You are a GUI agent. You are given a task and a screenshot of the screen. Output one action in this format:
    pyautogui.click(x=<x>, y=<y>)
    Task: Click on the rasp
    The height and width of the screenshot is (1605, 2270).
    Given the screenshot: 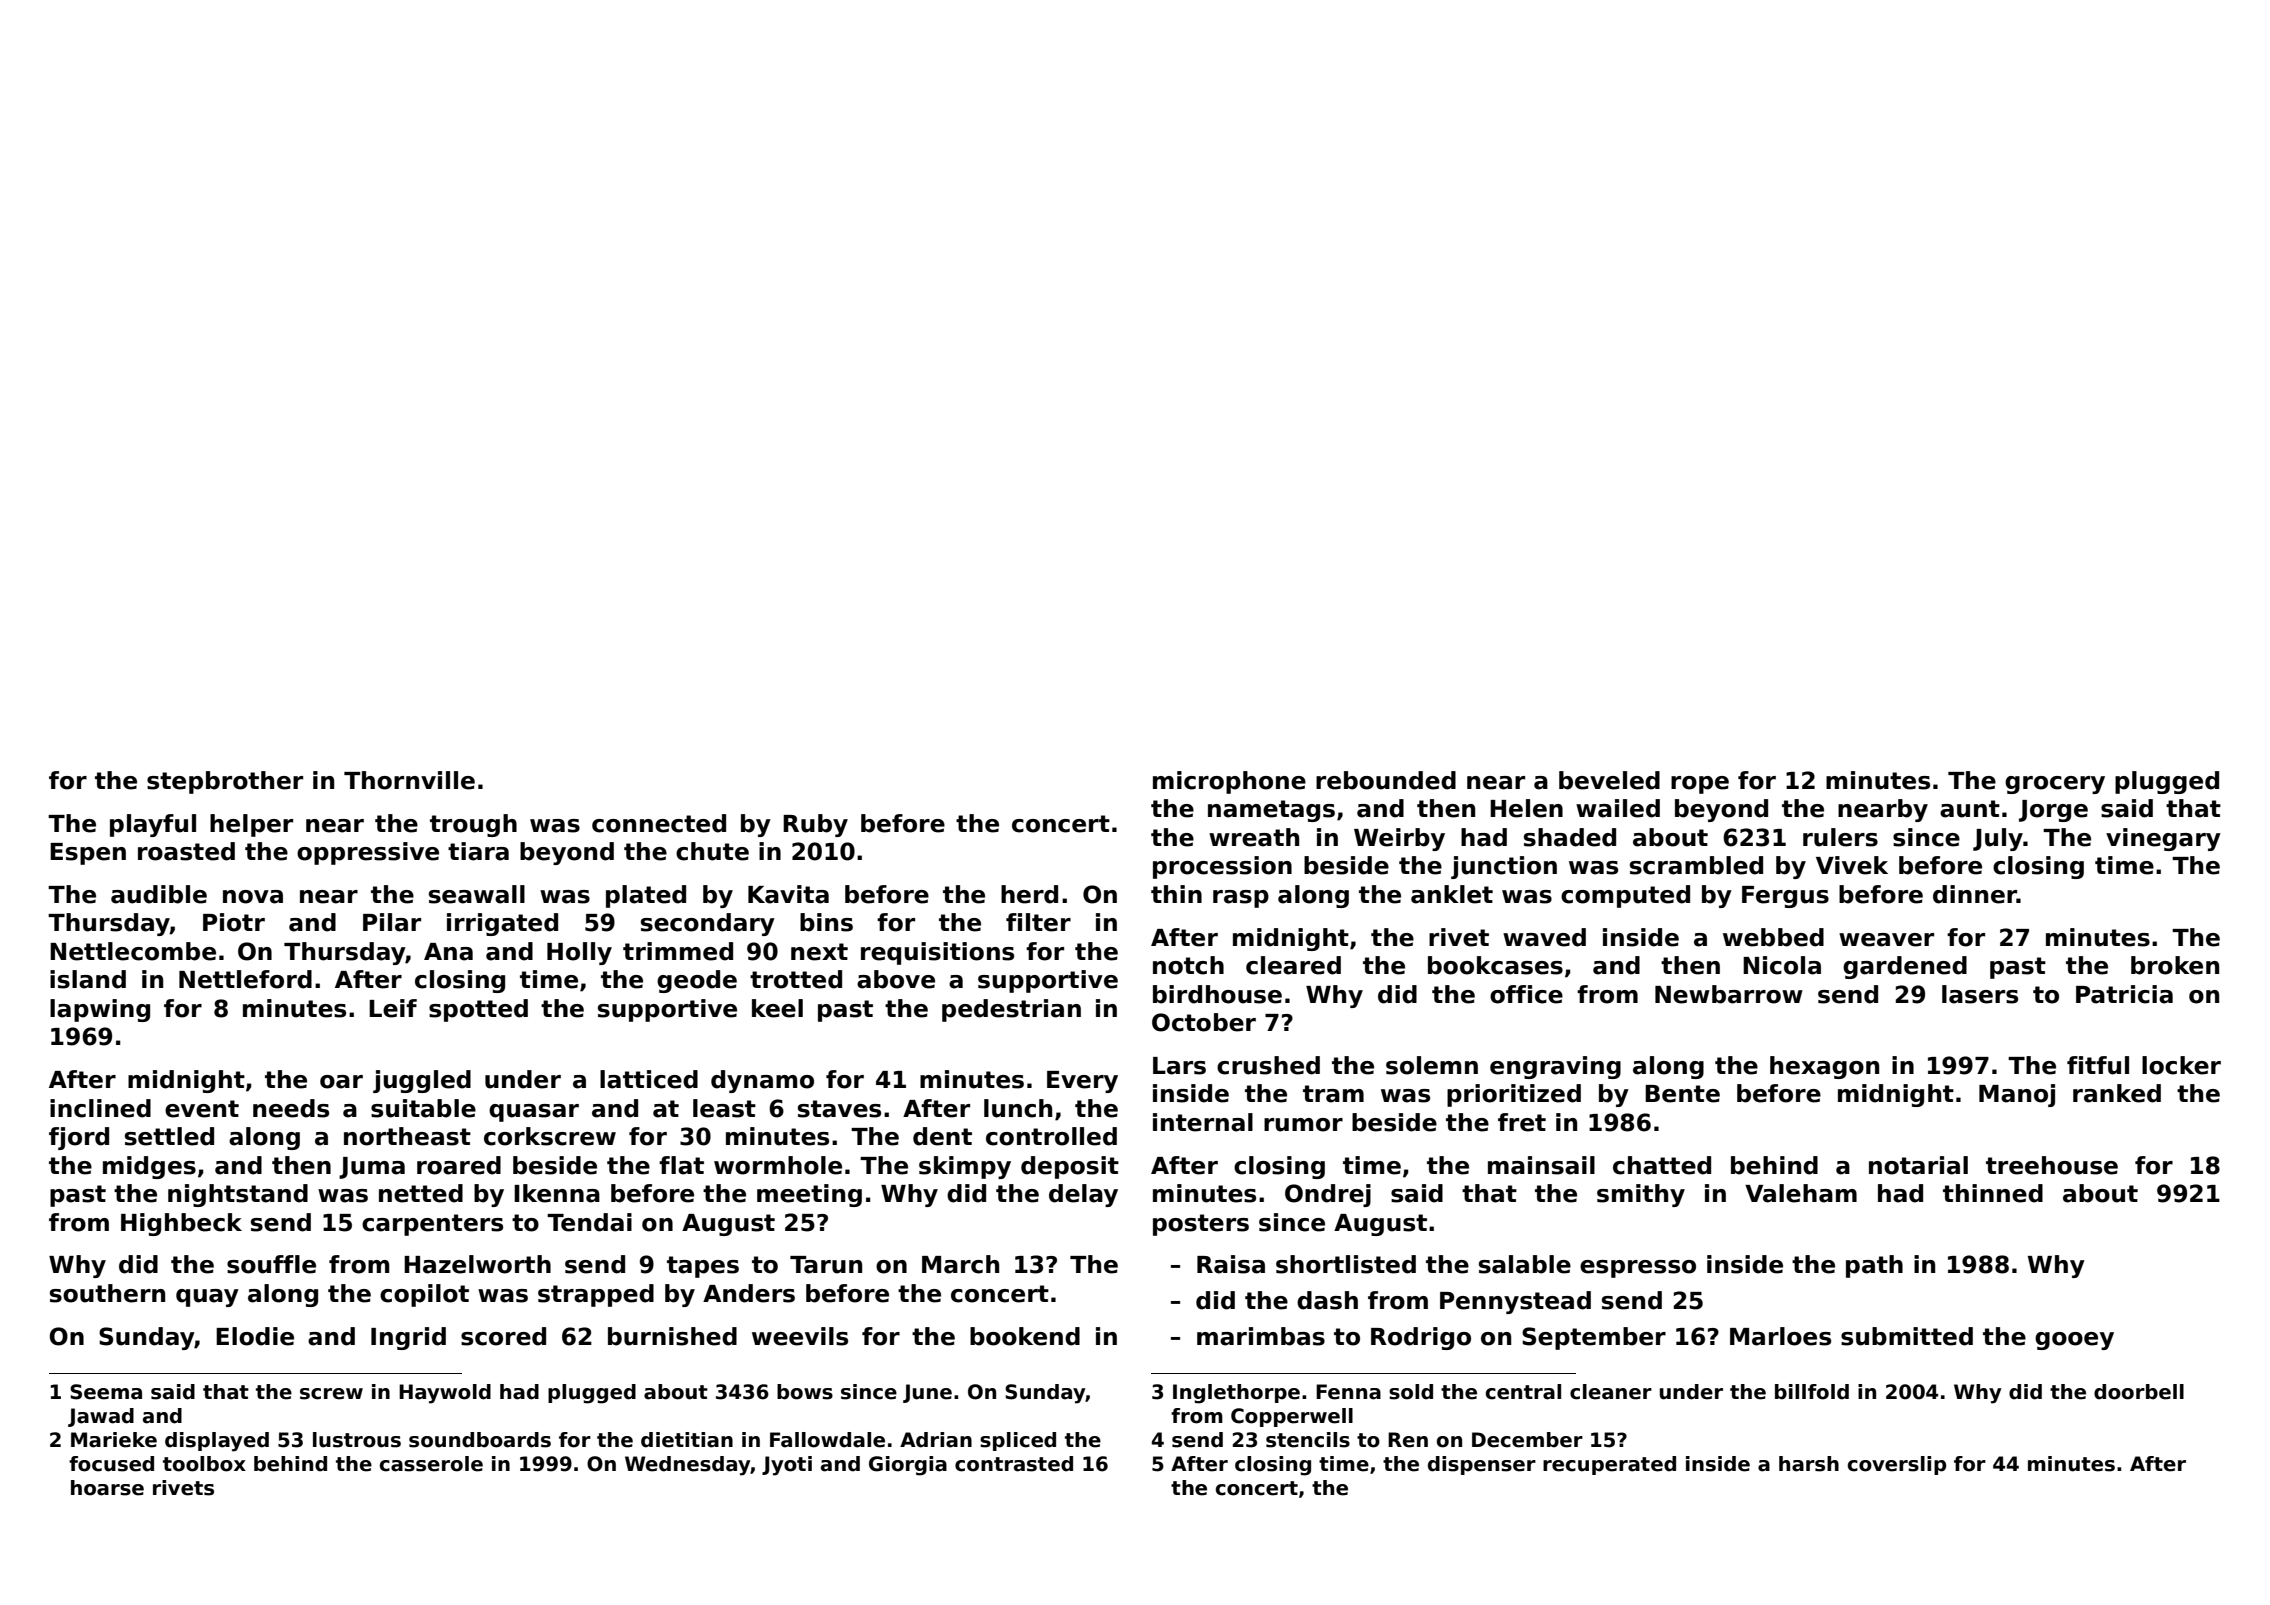 What is the action you would take?
    pyautogui.click(x=1241, y=899)
